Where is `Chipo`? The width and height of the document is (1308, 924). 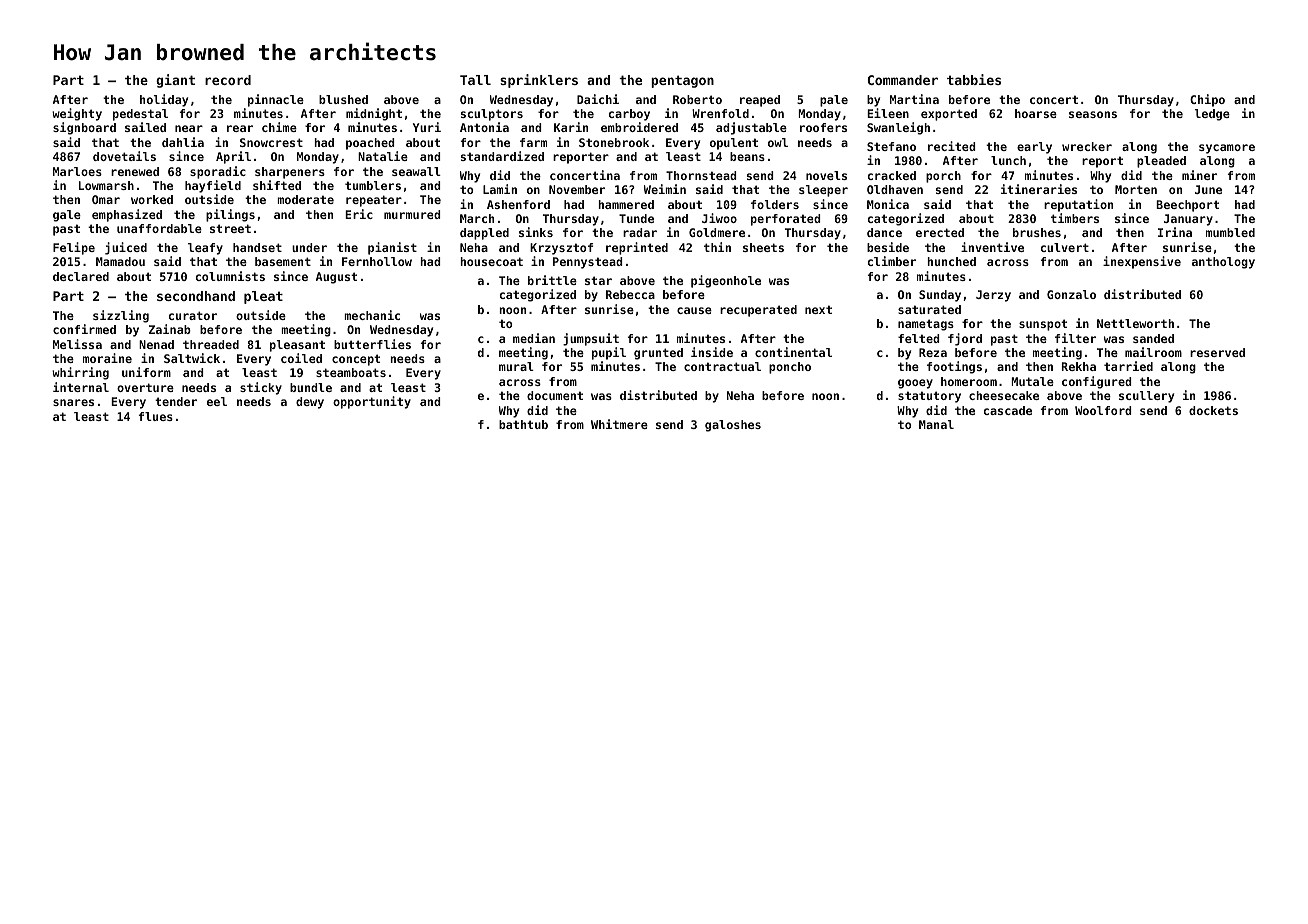
Chipo is located at coordinates (1207, 100).
